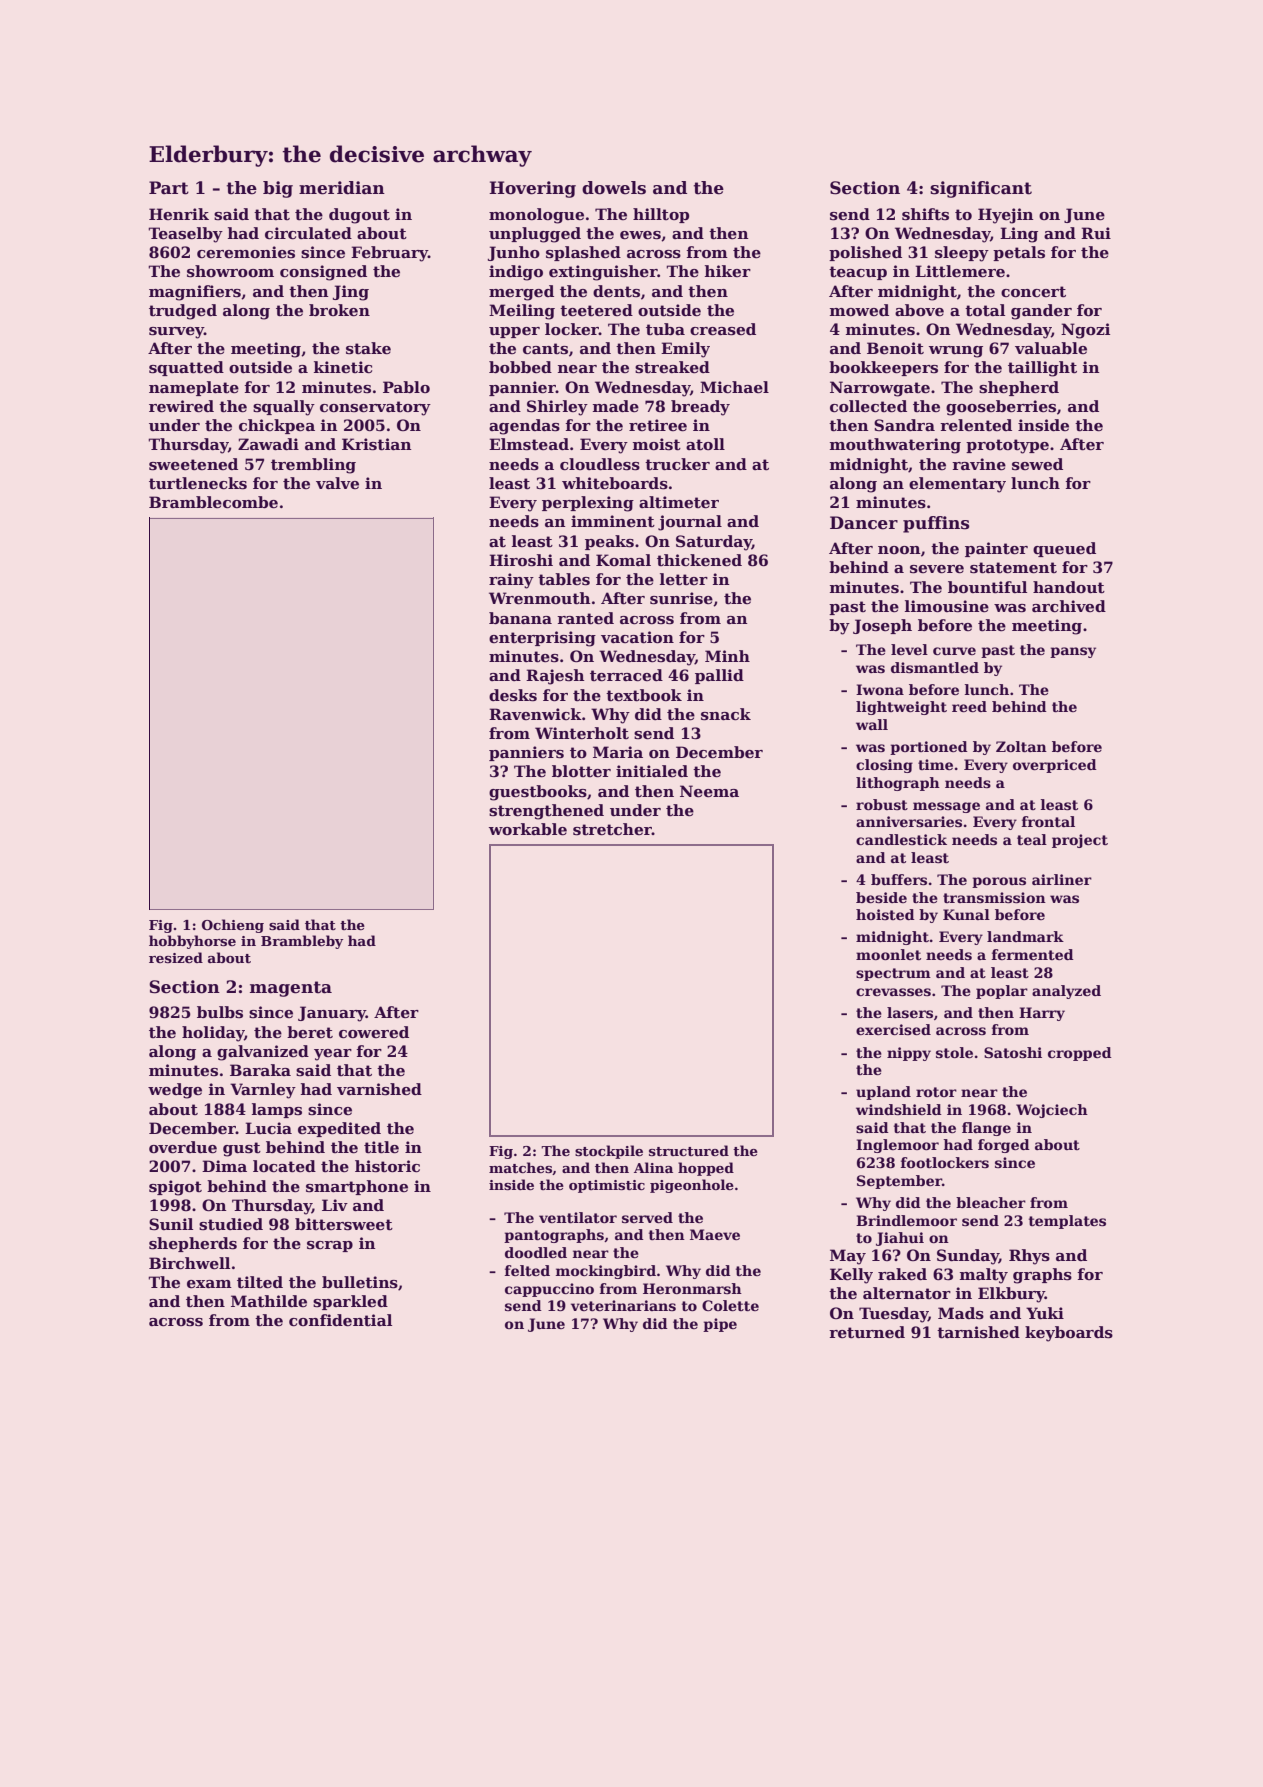  Describe the element at coordinates (1096, 233) in the screenshot. I see `Rui` at that location.
